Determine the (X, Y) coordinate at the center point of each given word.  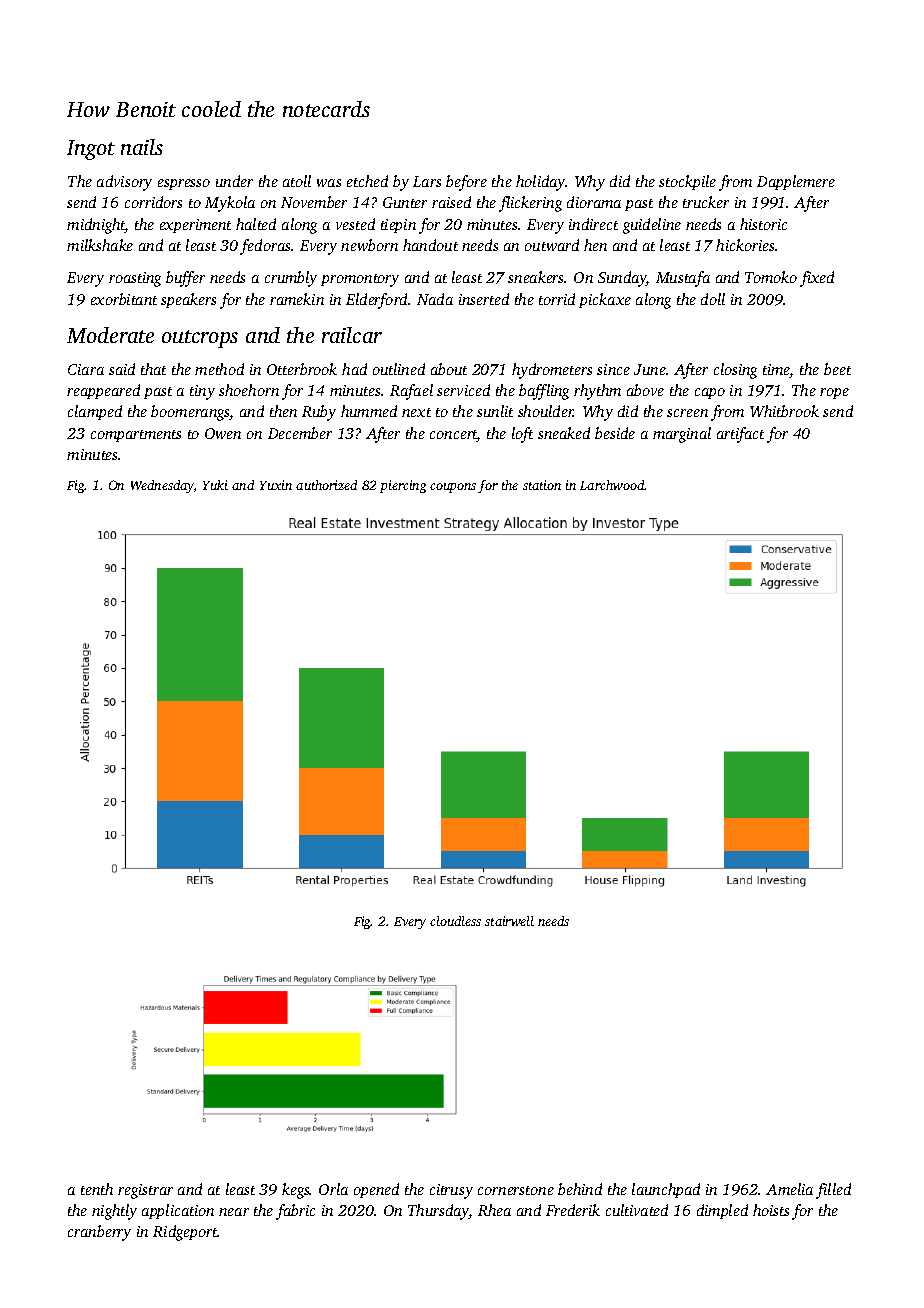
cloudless (455, 921)
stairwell (509, 921)
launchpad (666, 1190)
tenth (97, 1189)
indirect (593, 224)
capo (710, 393)
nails (142, 147)
